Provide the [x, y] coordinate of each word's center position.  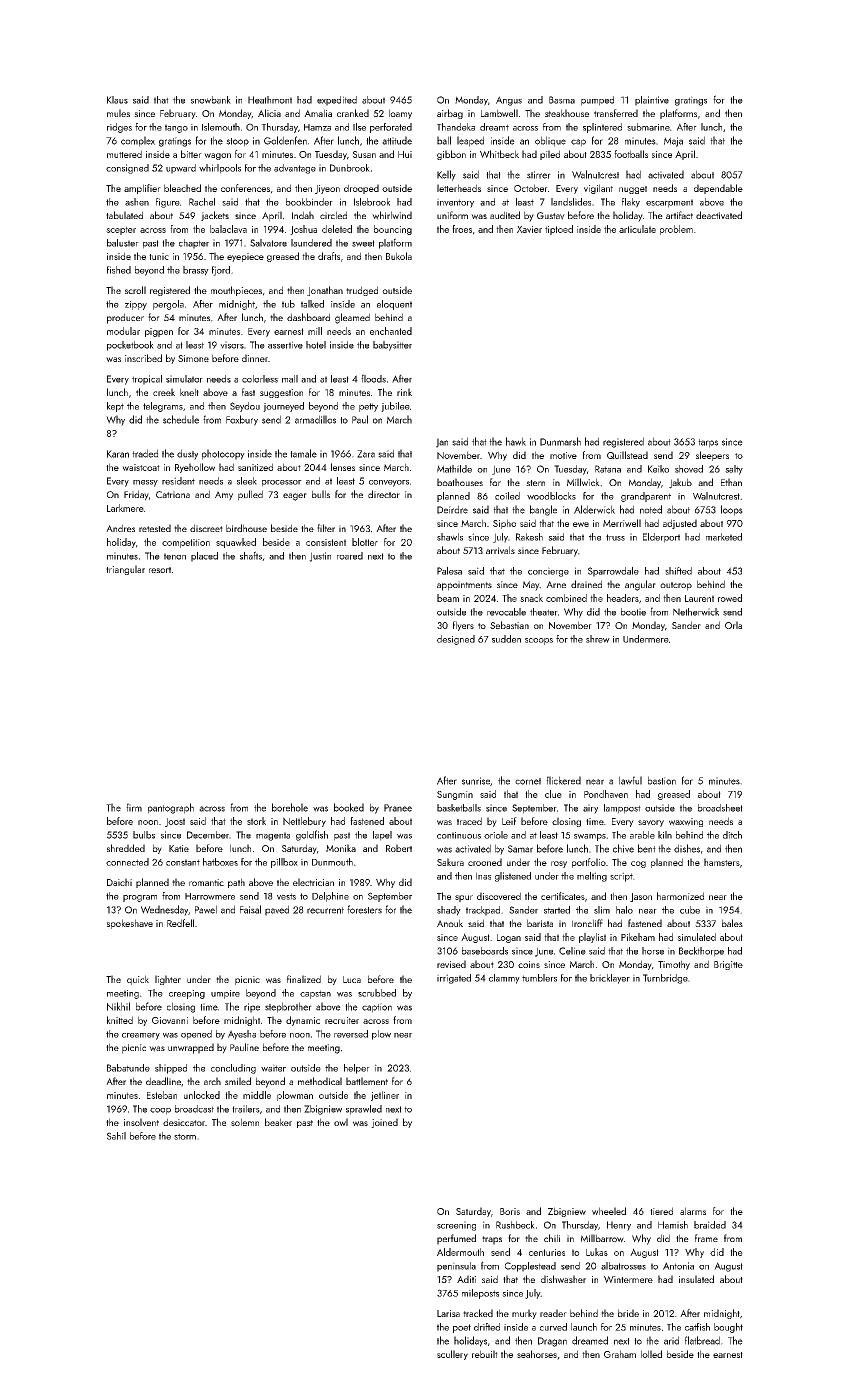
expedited [337, 101]
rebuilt [485, 1354]
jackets [215, 216]
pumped [597, 101]
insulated [696, 1279]
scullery [452, 1355]
